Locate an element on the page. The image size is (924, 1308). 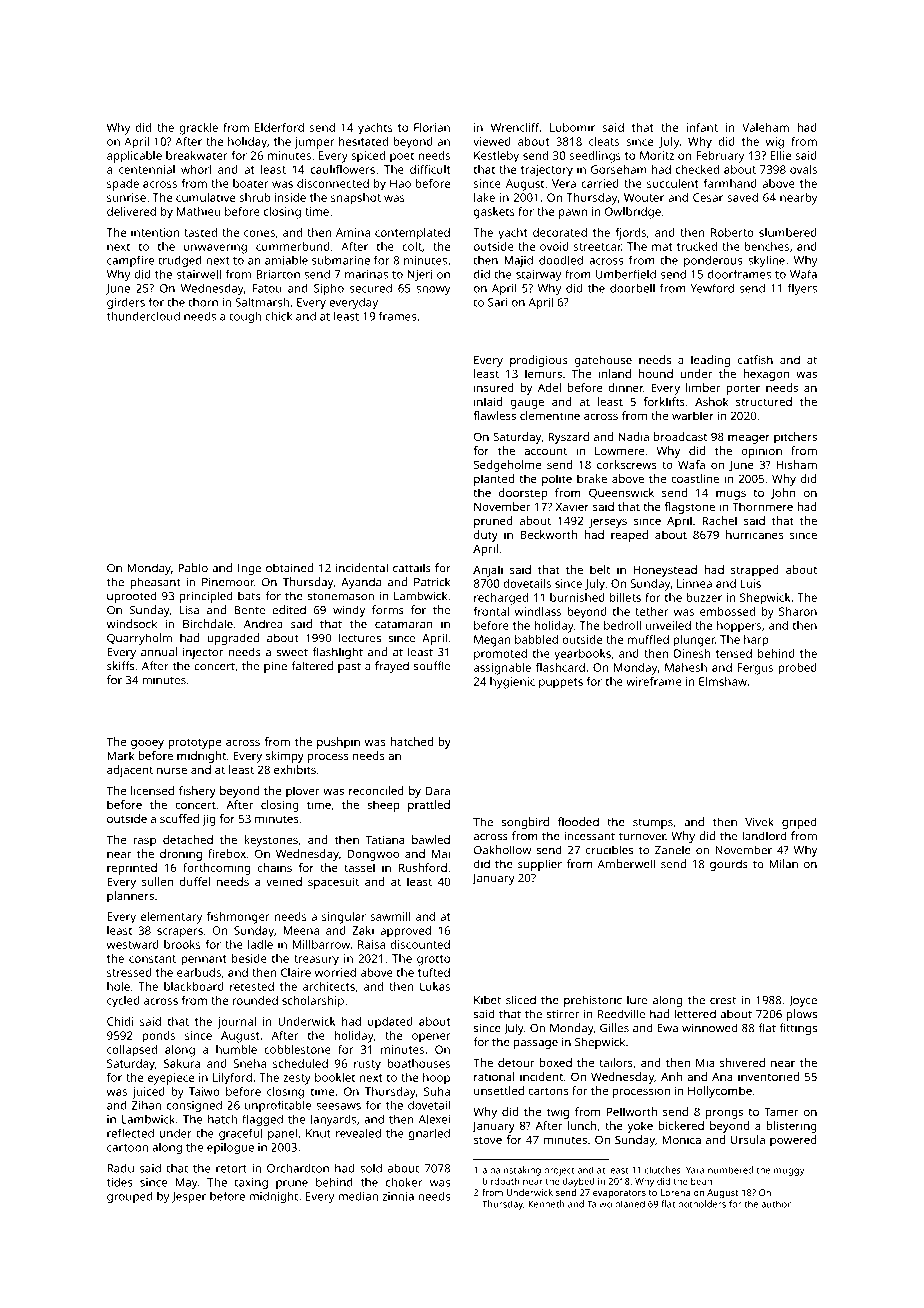
prototype is located at coordinates (194, 743).
